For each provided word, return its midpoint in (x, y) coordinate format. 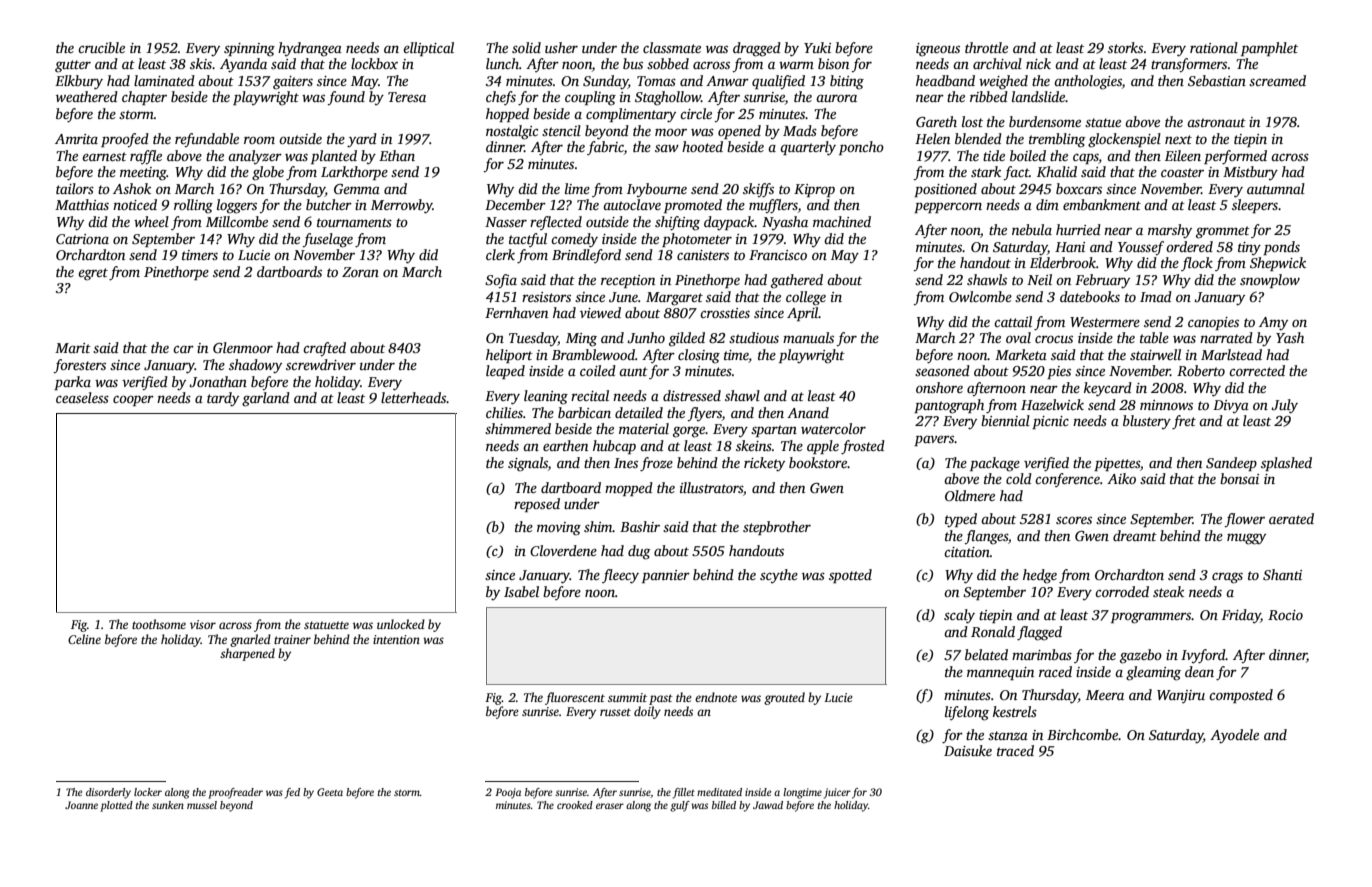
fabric (605, 148)
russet (615, 712)
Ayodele (1234, 736)
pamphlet (1269, 49)
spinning (249, 50)
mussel (202, 805)
